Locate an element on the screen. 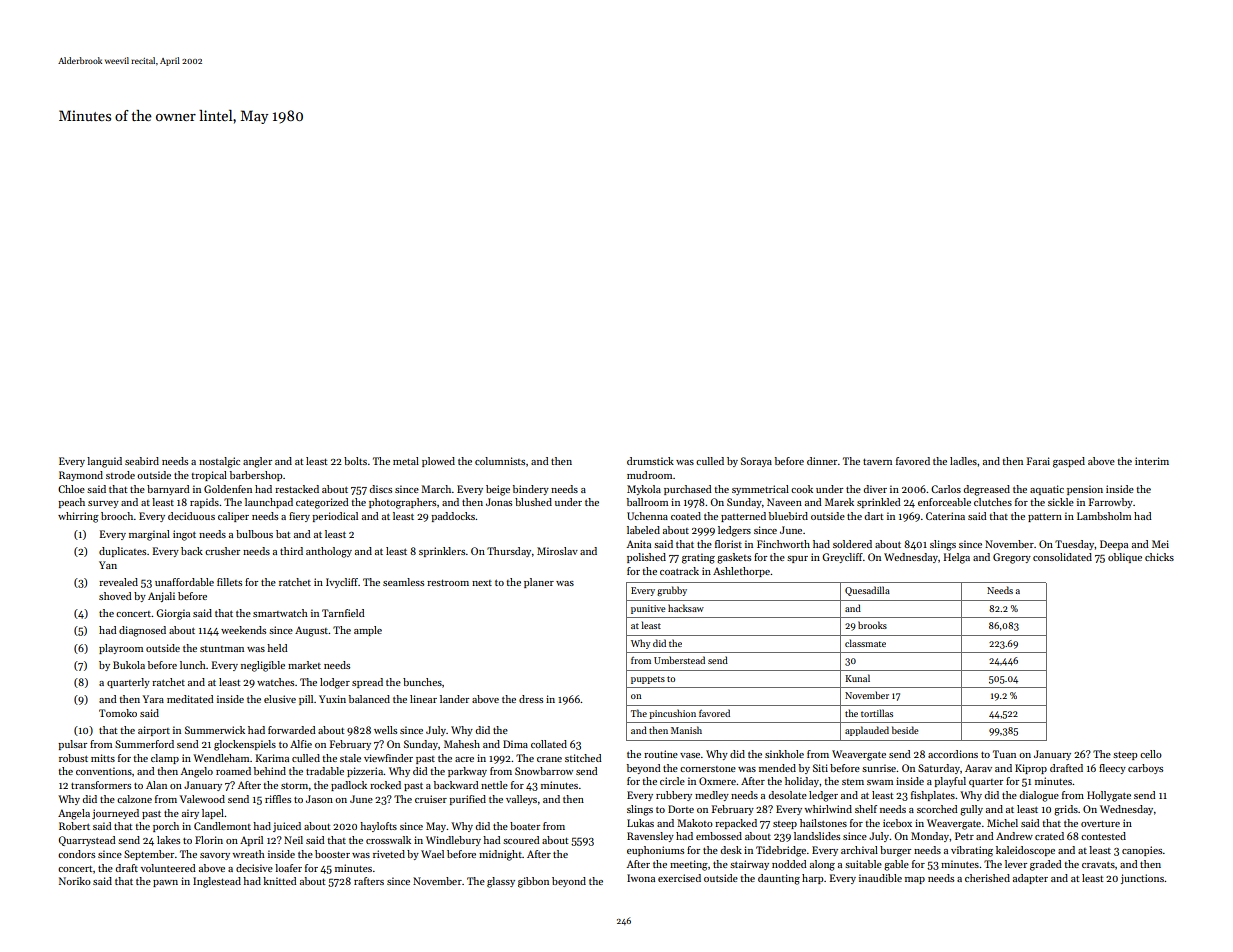 The width and height of the screenshot is (1233, 952). languid is located at coordinates (104, 462).
